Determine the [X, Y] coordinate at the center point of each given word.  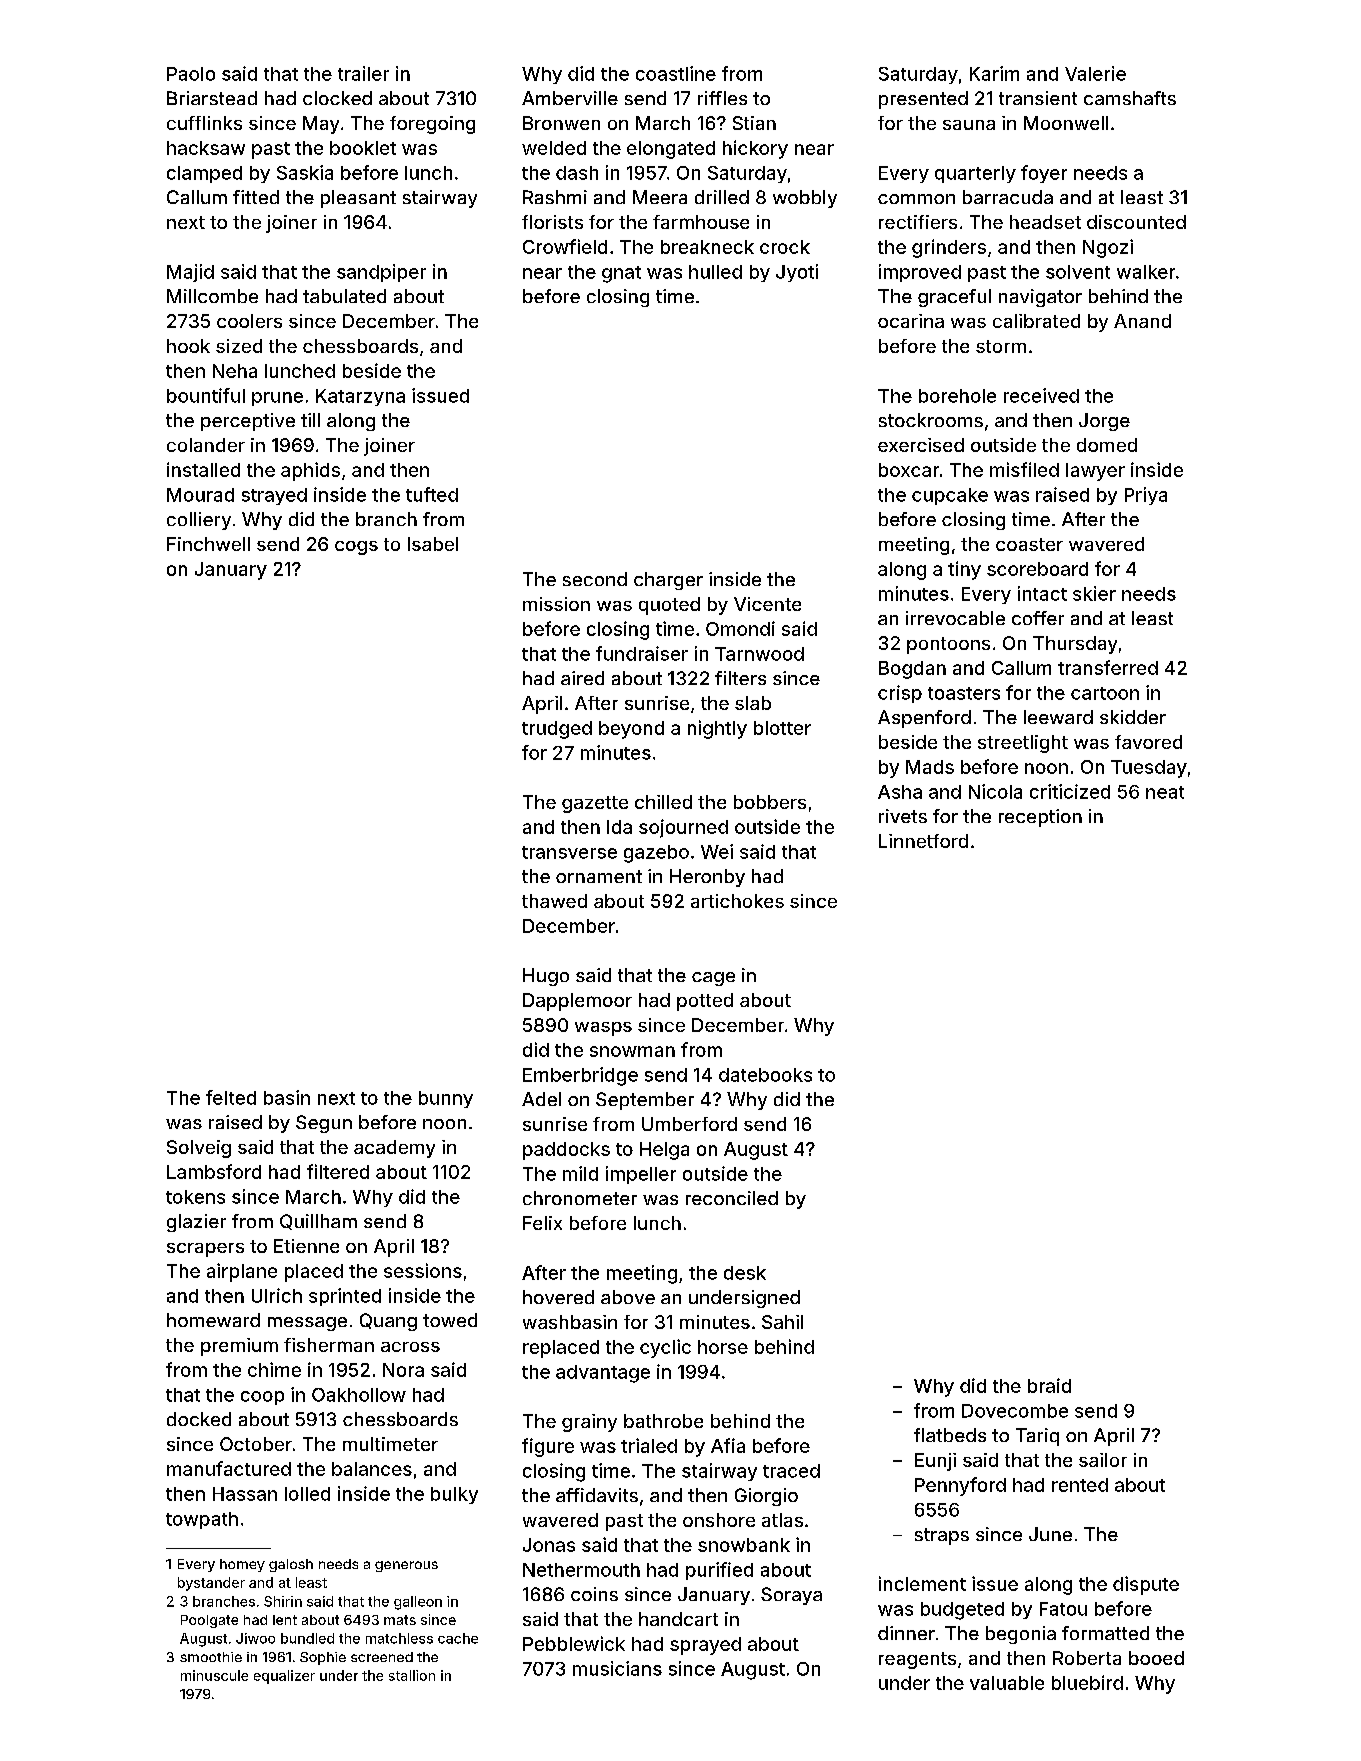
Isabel [433, 544]
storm [1001, 346]
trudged [557, 730]
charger [668, 581]
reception [1040, 818]
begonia [1021, 1635]
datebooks [765, 1075]
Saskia [305, 172]
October [256, 1444]
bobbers [770, 802]
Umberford [689, 1124]
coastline [676, 73]
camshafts [1130, 98]
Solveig [199, 1149]
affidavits [597, 1495]
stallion [412, 1675]
